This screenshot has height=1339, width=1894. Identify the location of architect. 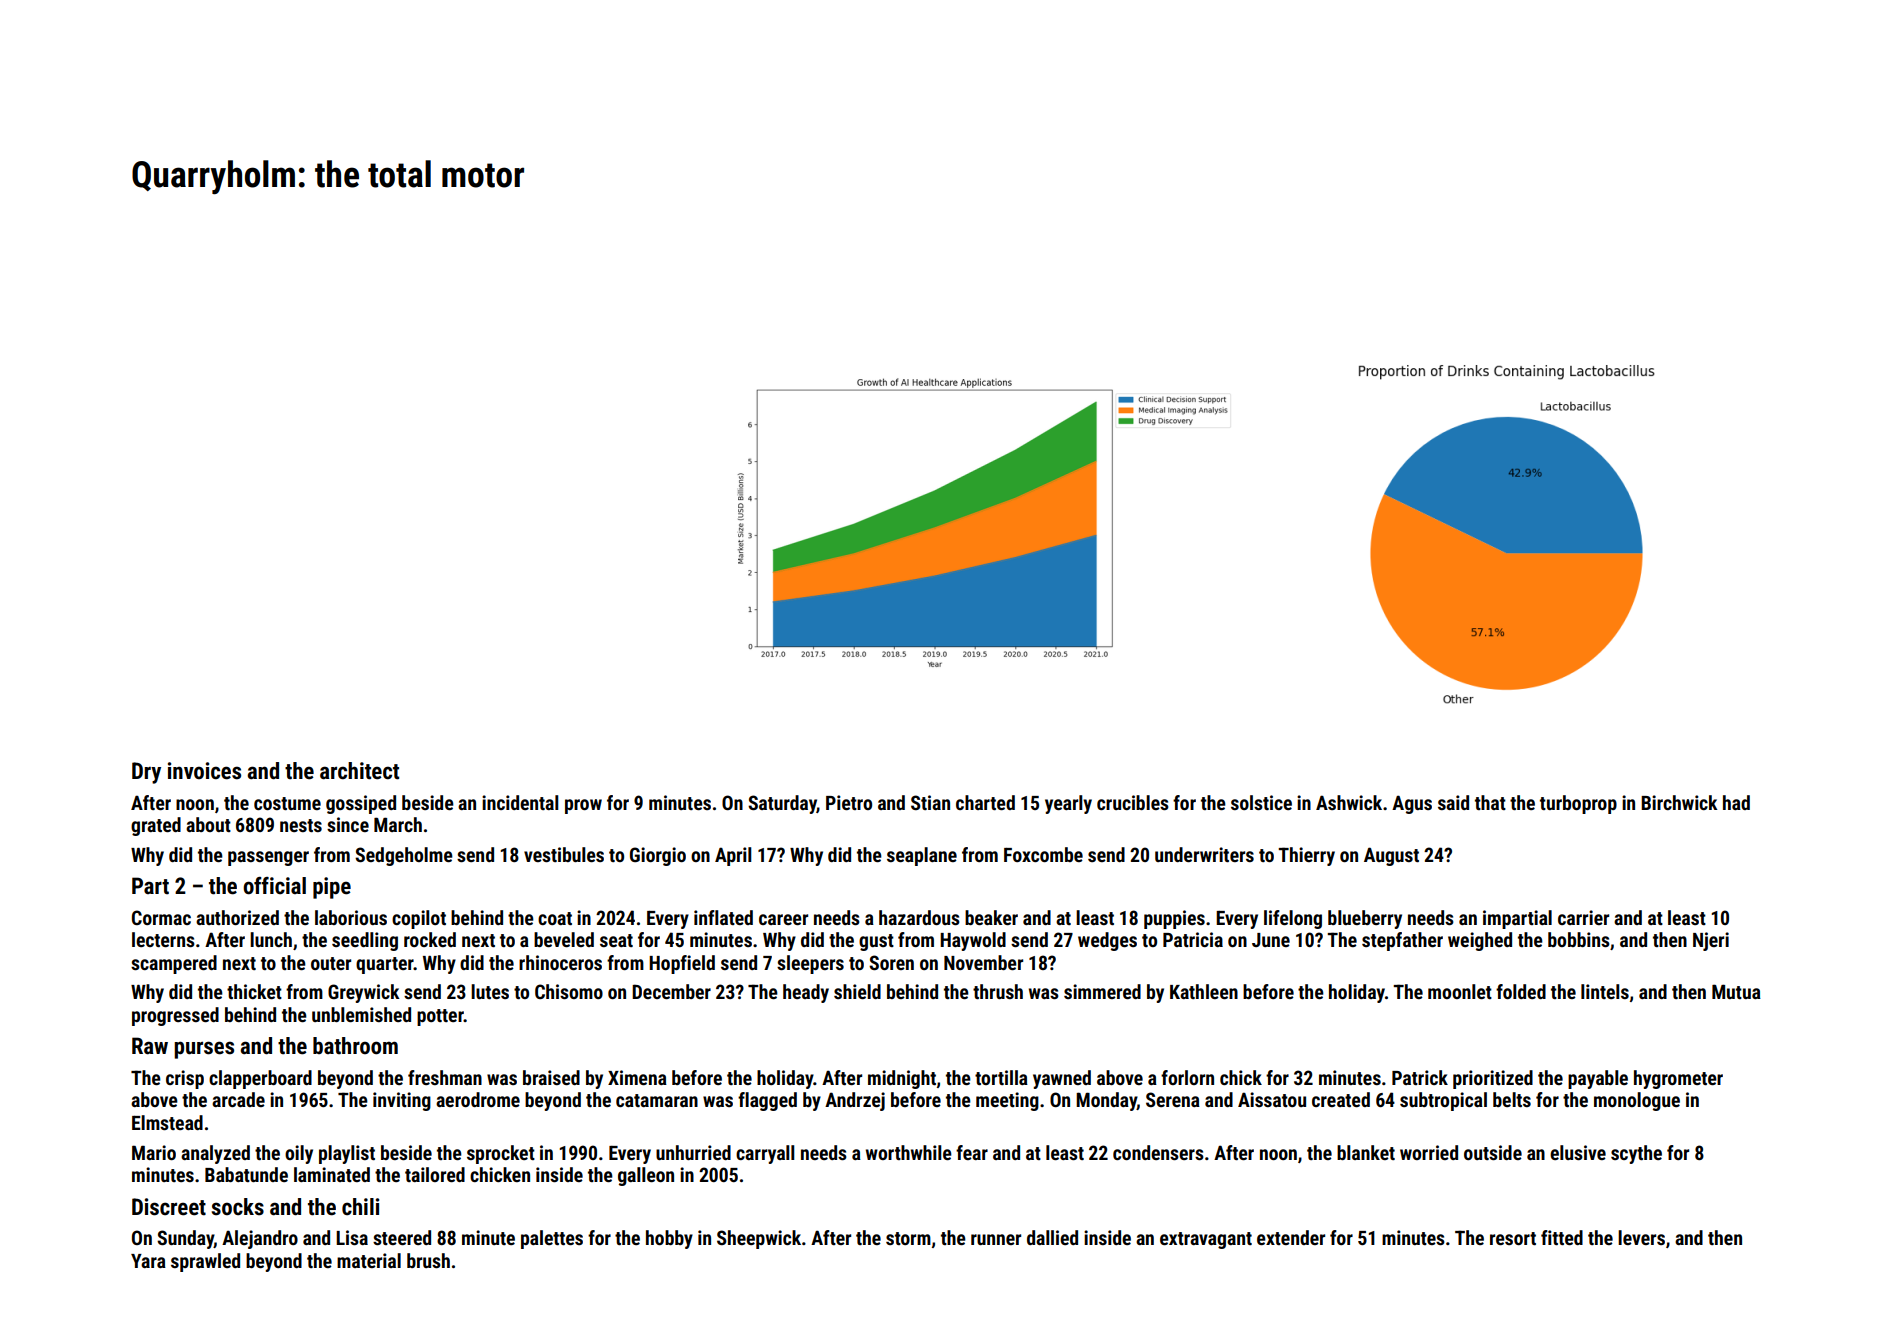
(359, 771).
